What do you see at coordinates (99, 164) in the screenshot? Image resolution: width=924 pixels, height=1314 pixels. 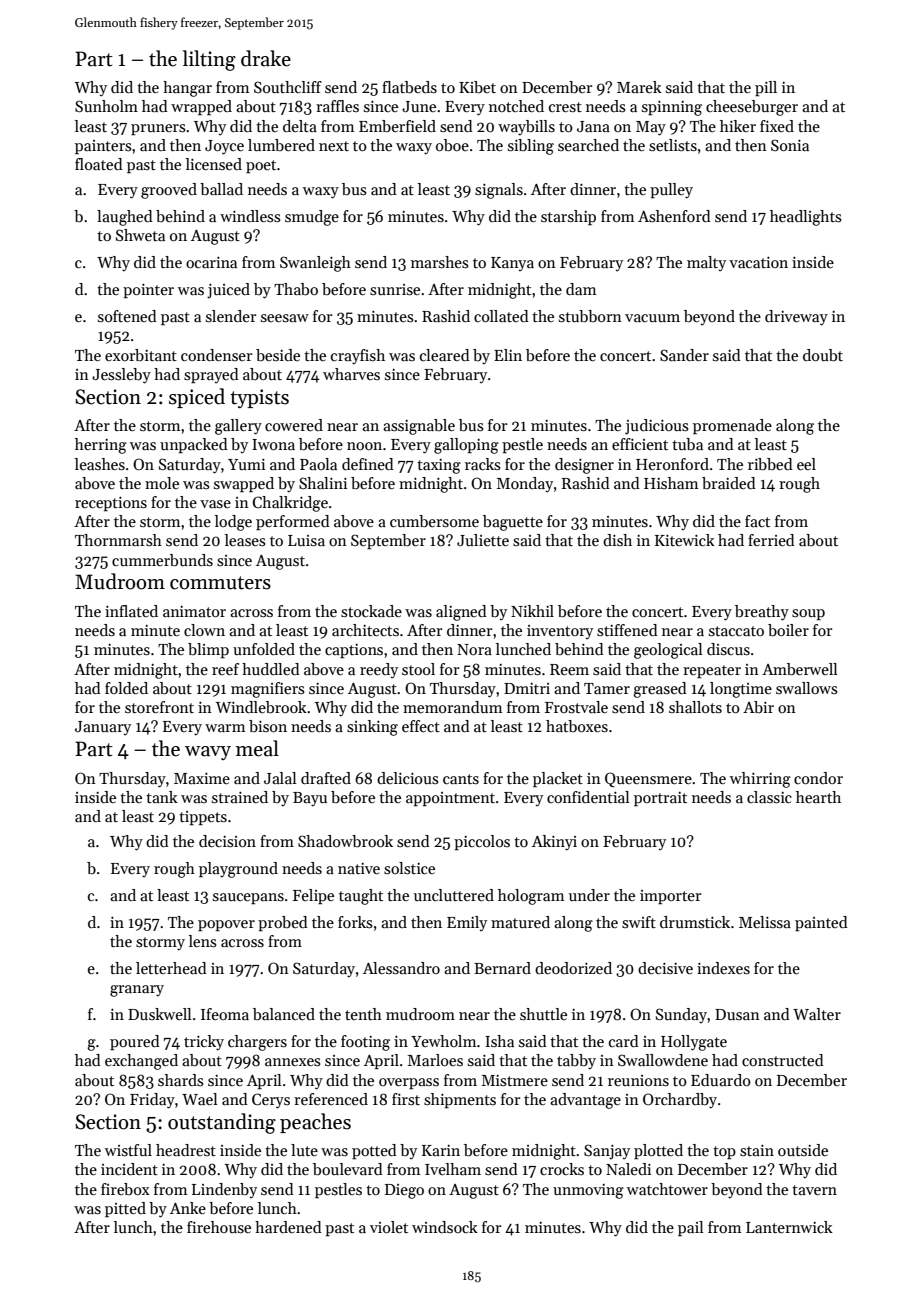 I see `floated` at bounding box center [99, 164].
